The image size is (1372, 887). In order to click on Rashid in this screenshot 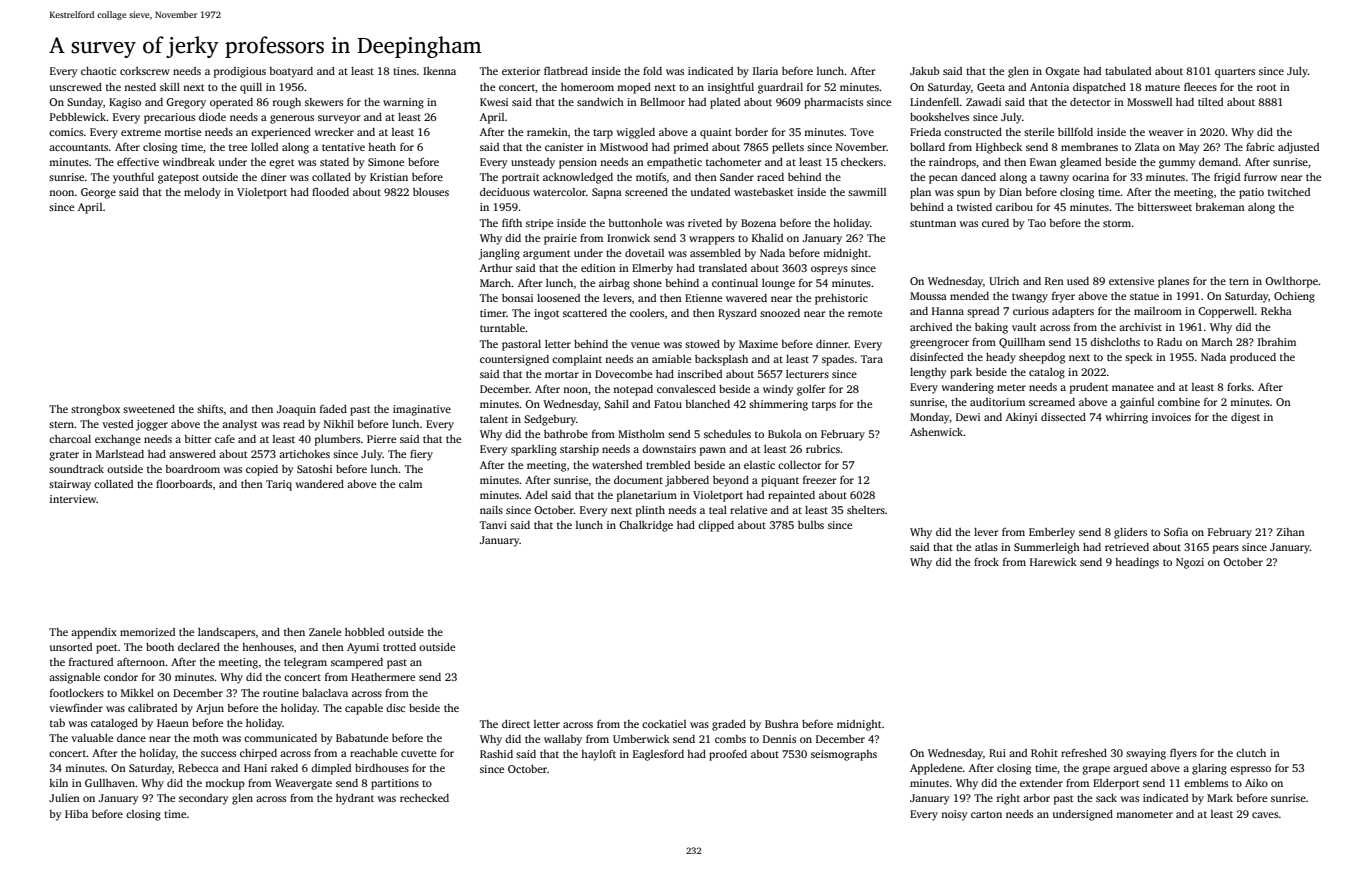, I will do `click(496, 754)`.
